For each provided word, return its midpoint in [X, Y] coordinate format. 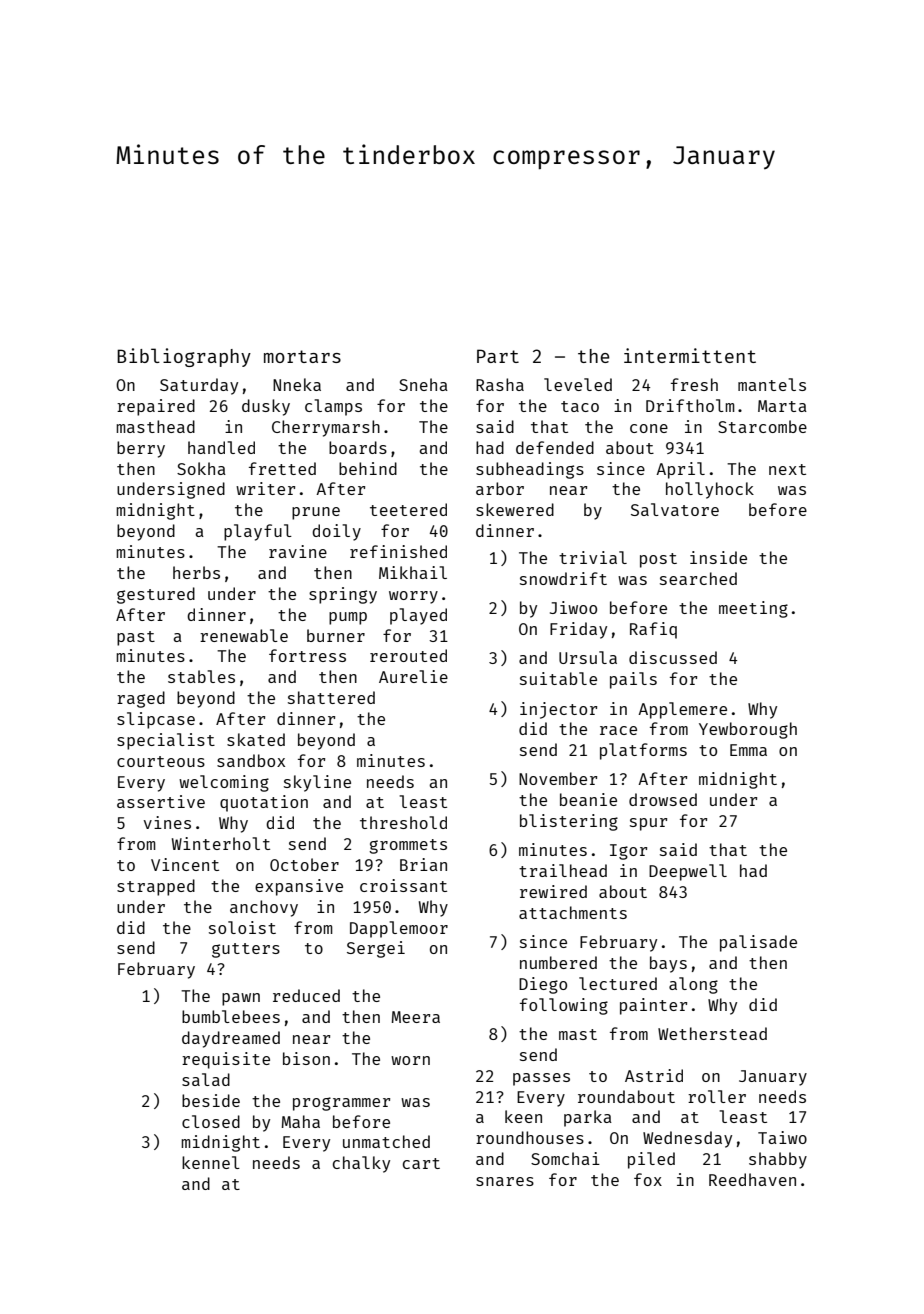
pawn [241, 999]
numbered [558, 962]
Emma [748, 750]
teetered [408, 509]
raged [141, 699]
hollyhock [710, 490]
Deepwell [688, 872]
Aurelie [413, 676]
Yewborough [748, 730]
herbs [196, 572]
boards [358, 447]
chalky [361, 1164]
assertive [161, 801]
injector [558, 710]
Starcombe [762, 426]
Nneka [297, 384]
